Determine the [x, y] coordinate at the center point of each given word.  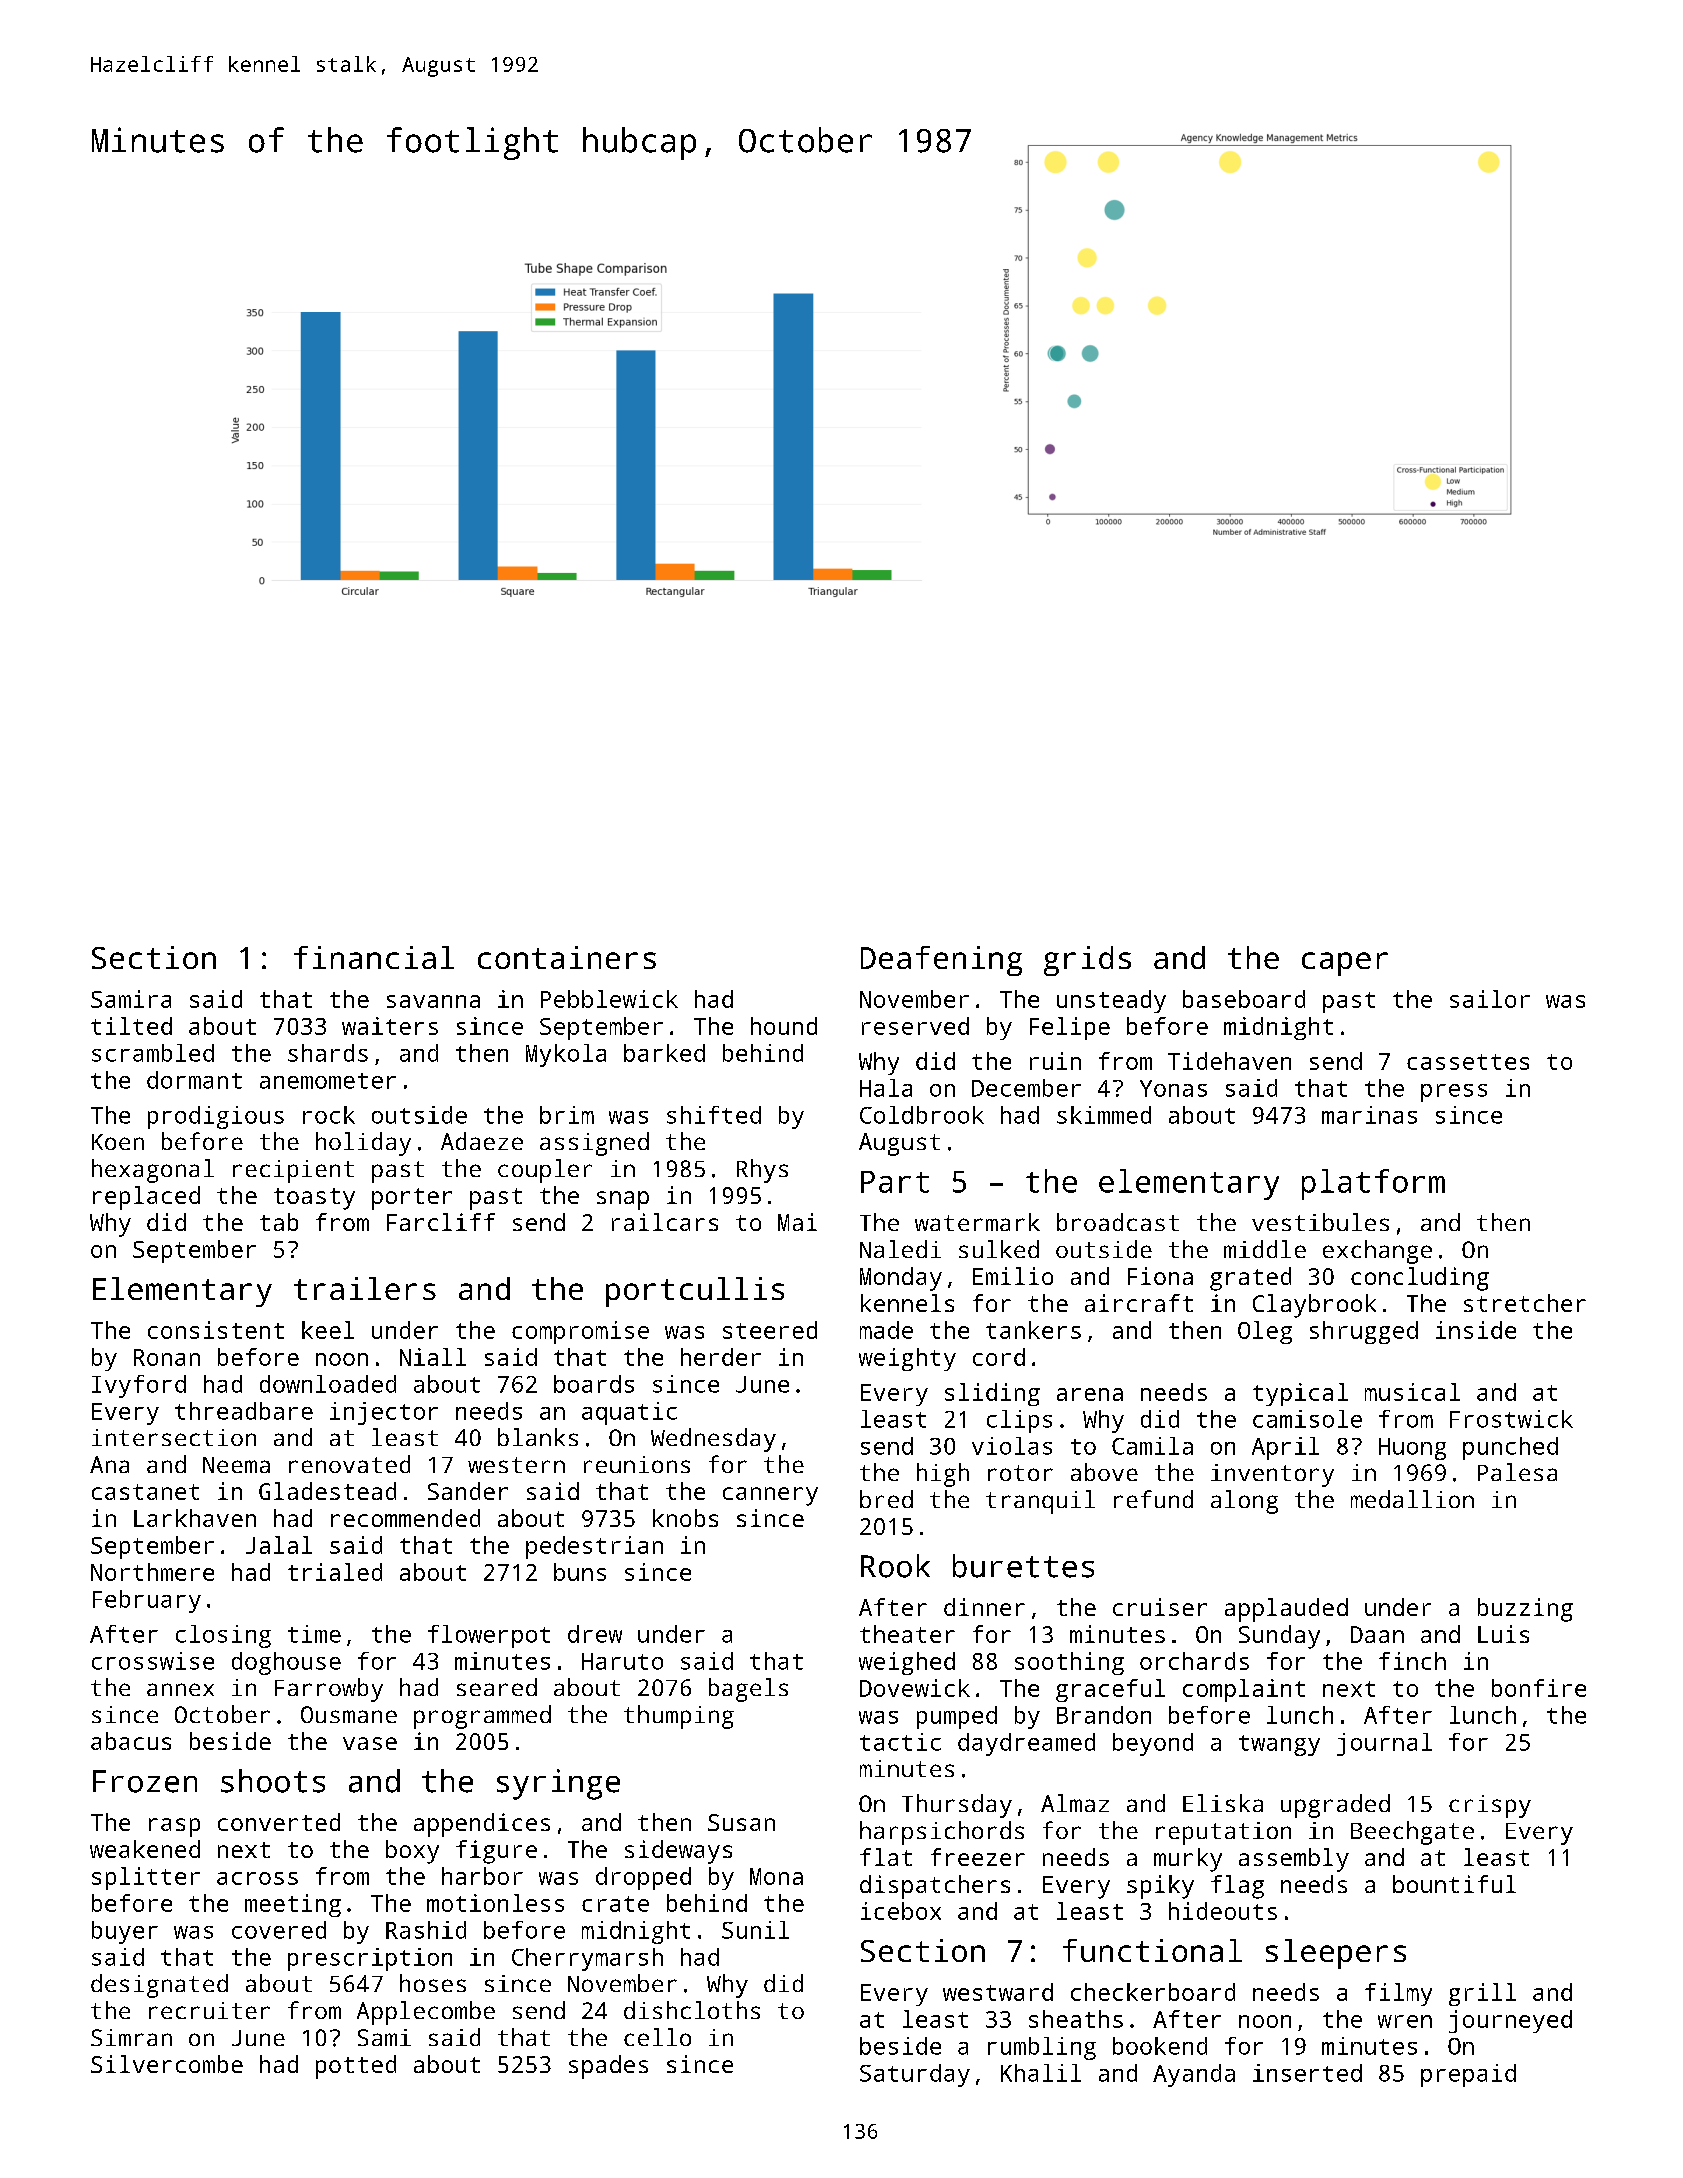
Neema [236, 1465]
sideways [678, 1852]
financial [374, 957]
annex [180, 1689]
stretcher [1525, 1303]
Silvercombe [167, 2064]
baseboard [1244, 999]
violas [1012, 1446]
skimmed [1104, 1115]
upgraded [1335, 1806]
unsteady [1111, 1001]
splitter [146, 1878]
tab [279, 1222]
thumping [679, 1717]
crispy [1490, 1806]
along [1244, 1502]
